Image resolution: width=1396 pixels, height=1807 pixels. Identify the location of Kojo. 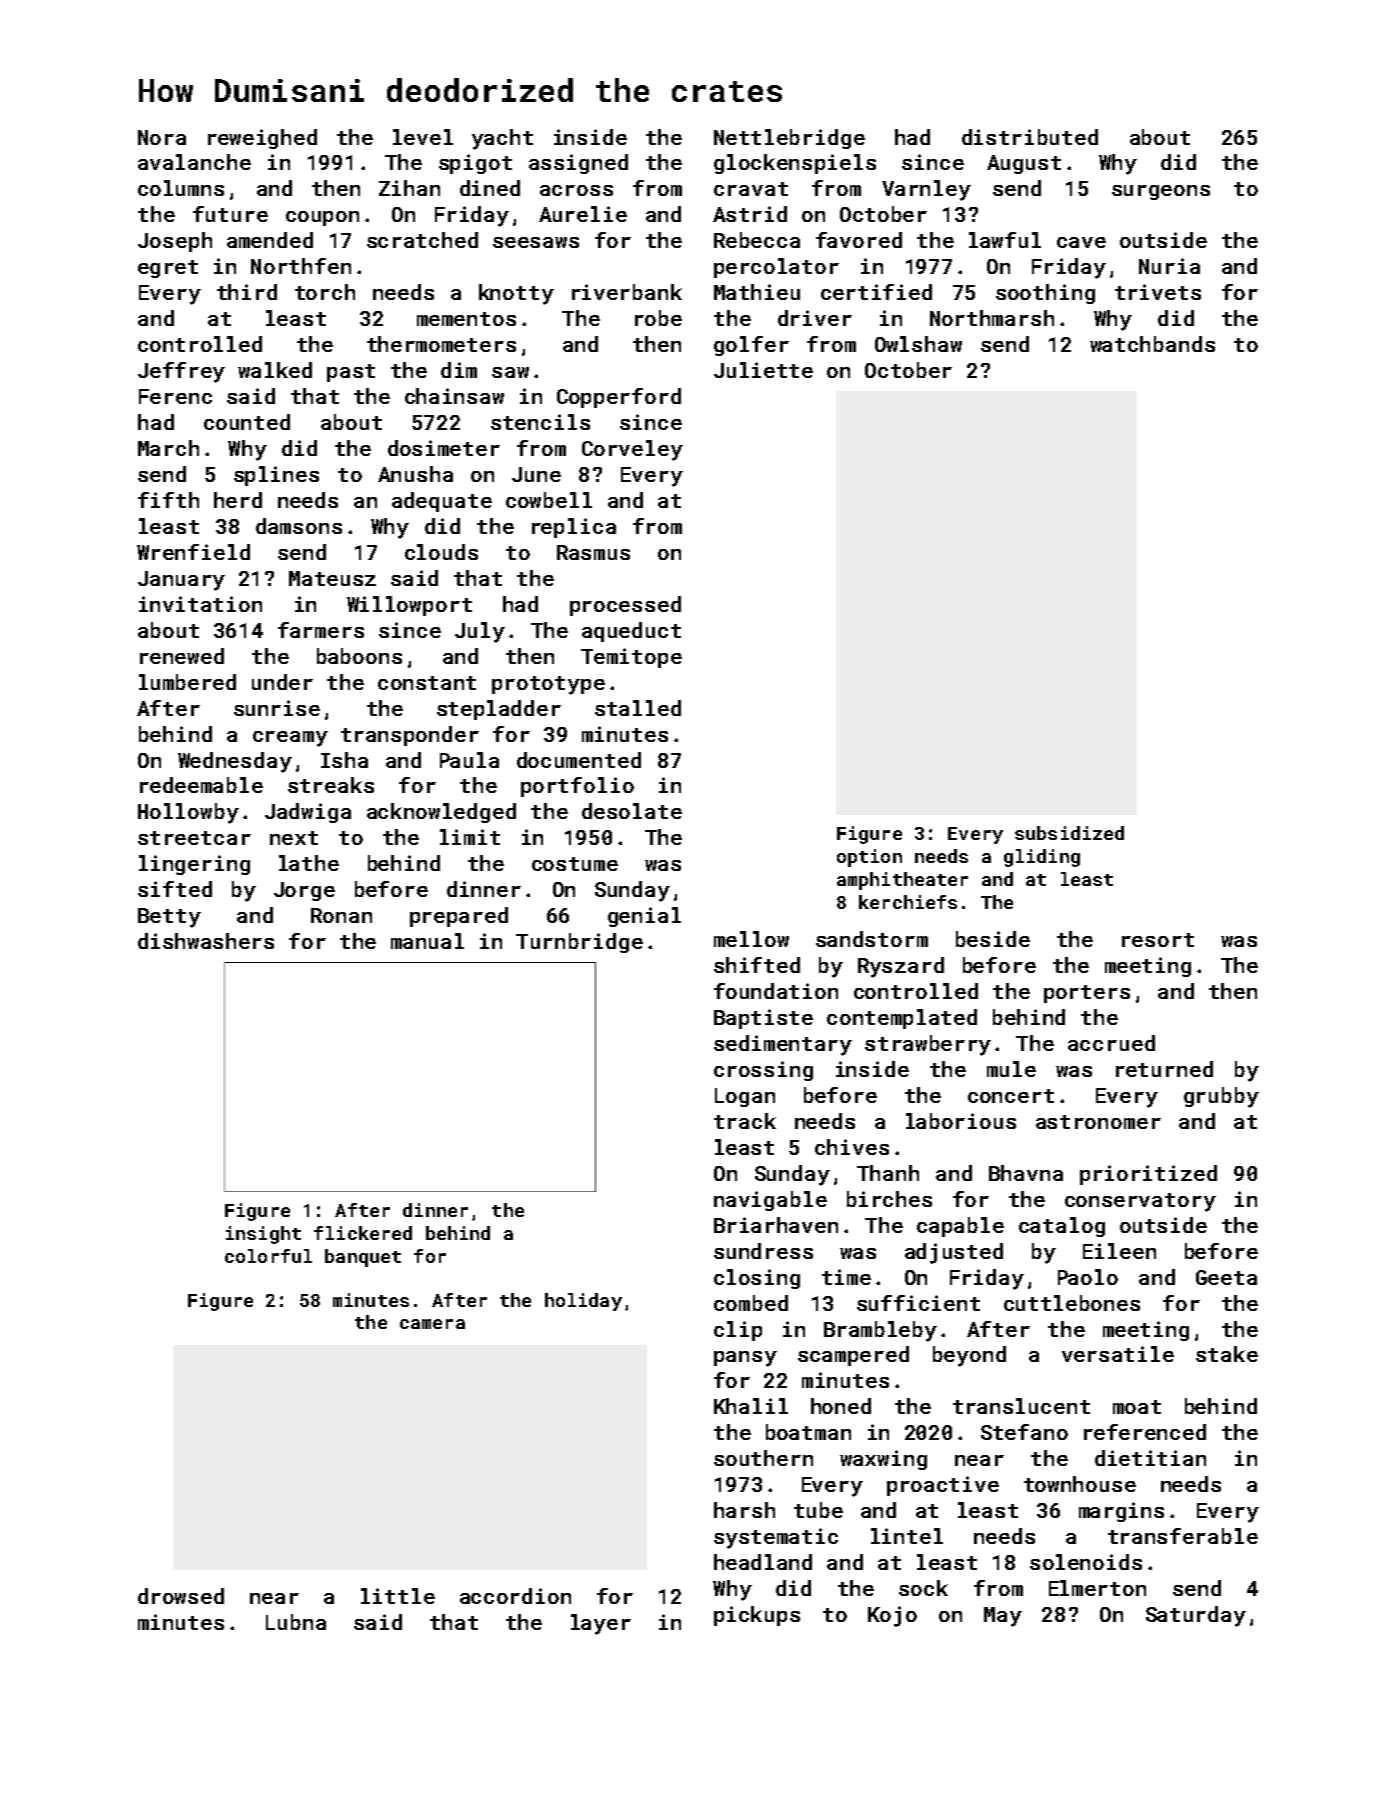
(892, 1616).
